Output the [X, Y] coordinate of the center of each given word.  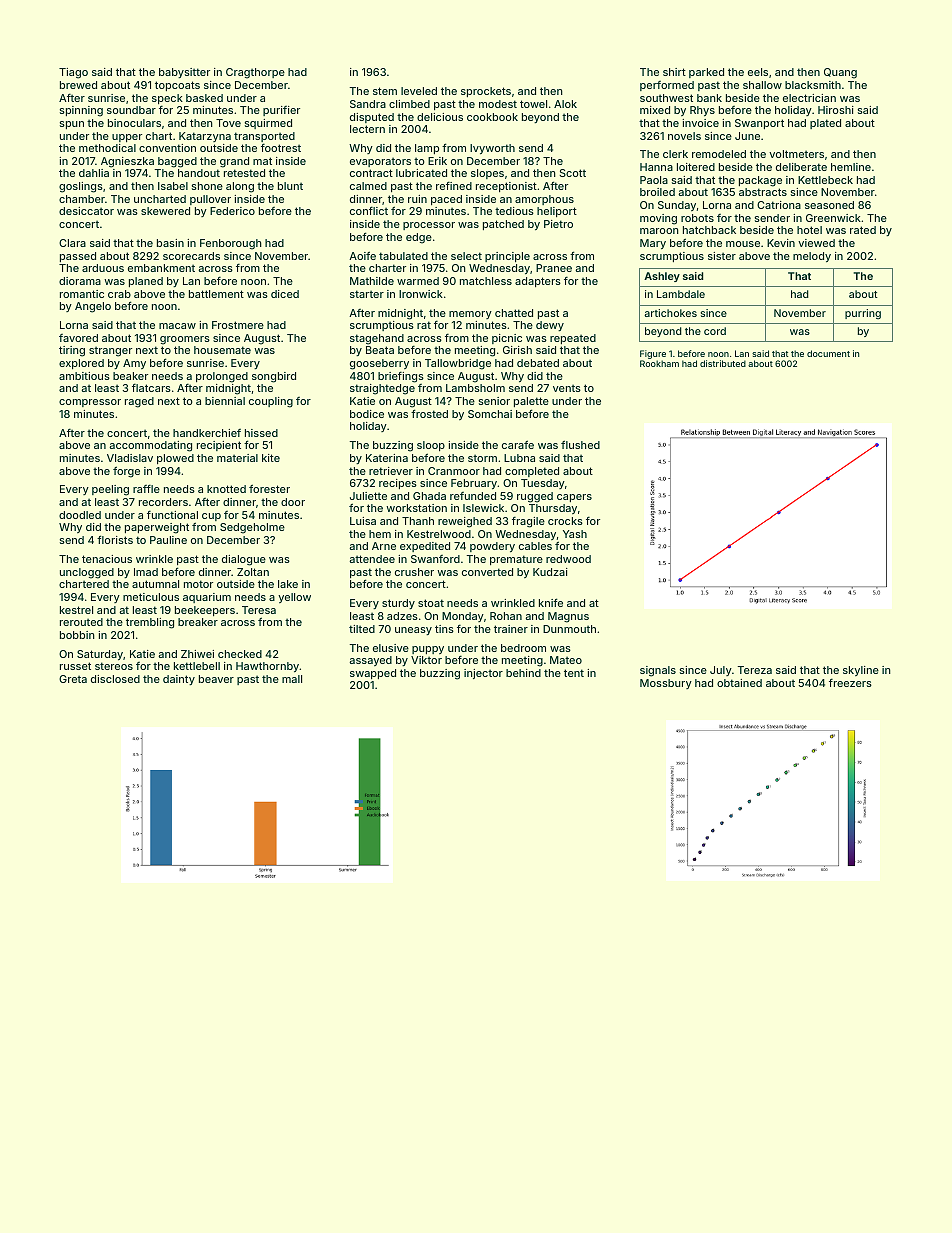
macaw [177, 326]
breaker [198, 622]
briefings [401, 377]
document [828, 353]
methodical [107, 148]
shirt [674, 72]
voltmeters [796, 154]
